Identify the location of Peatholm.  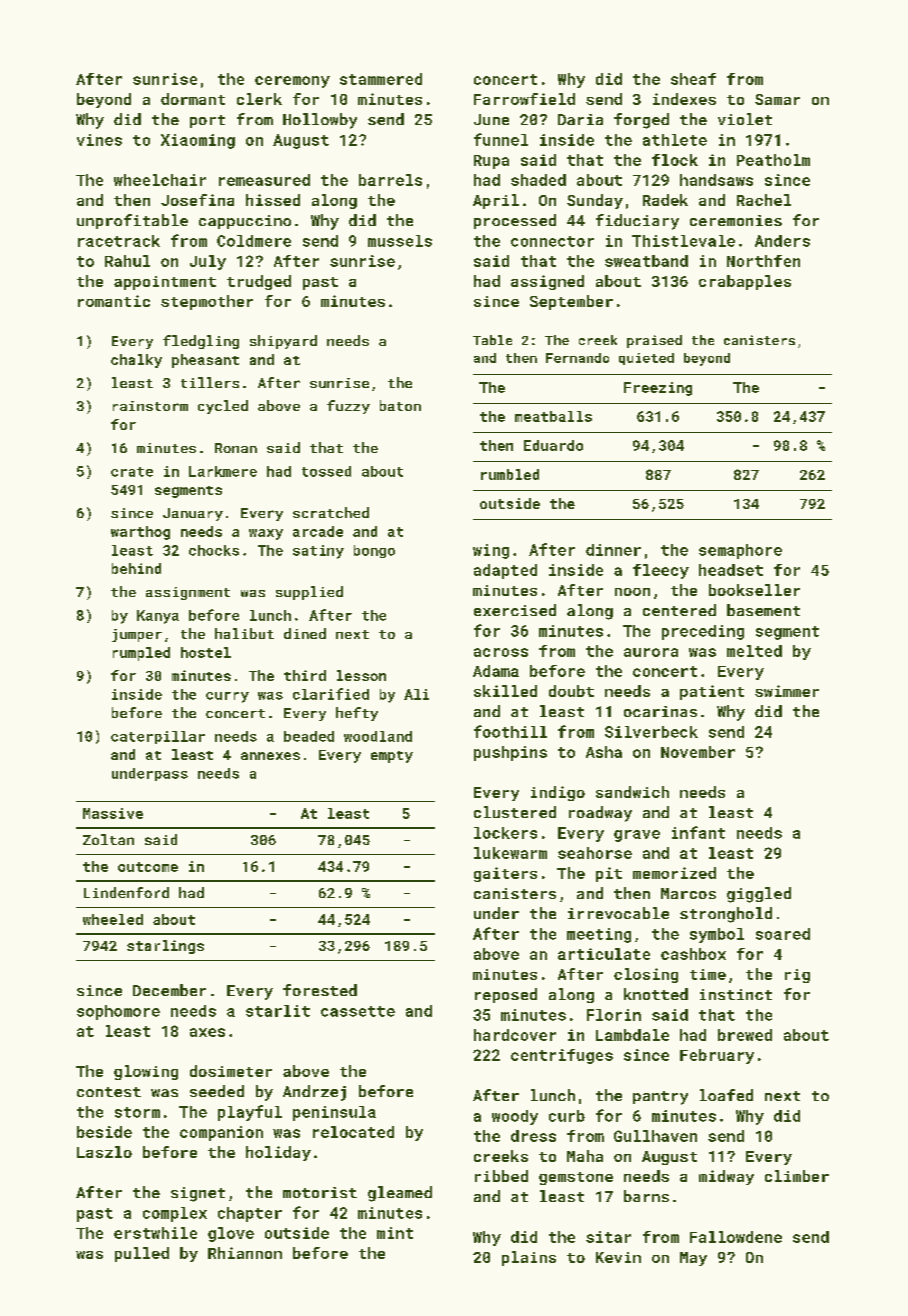
(773, 160).
